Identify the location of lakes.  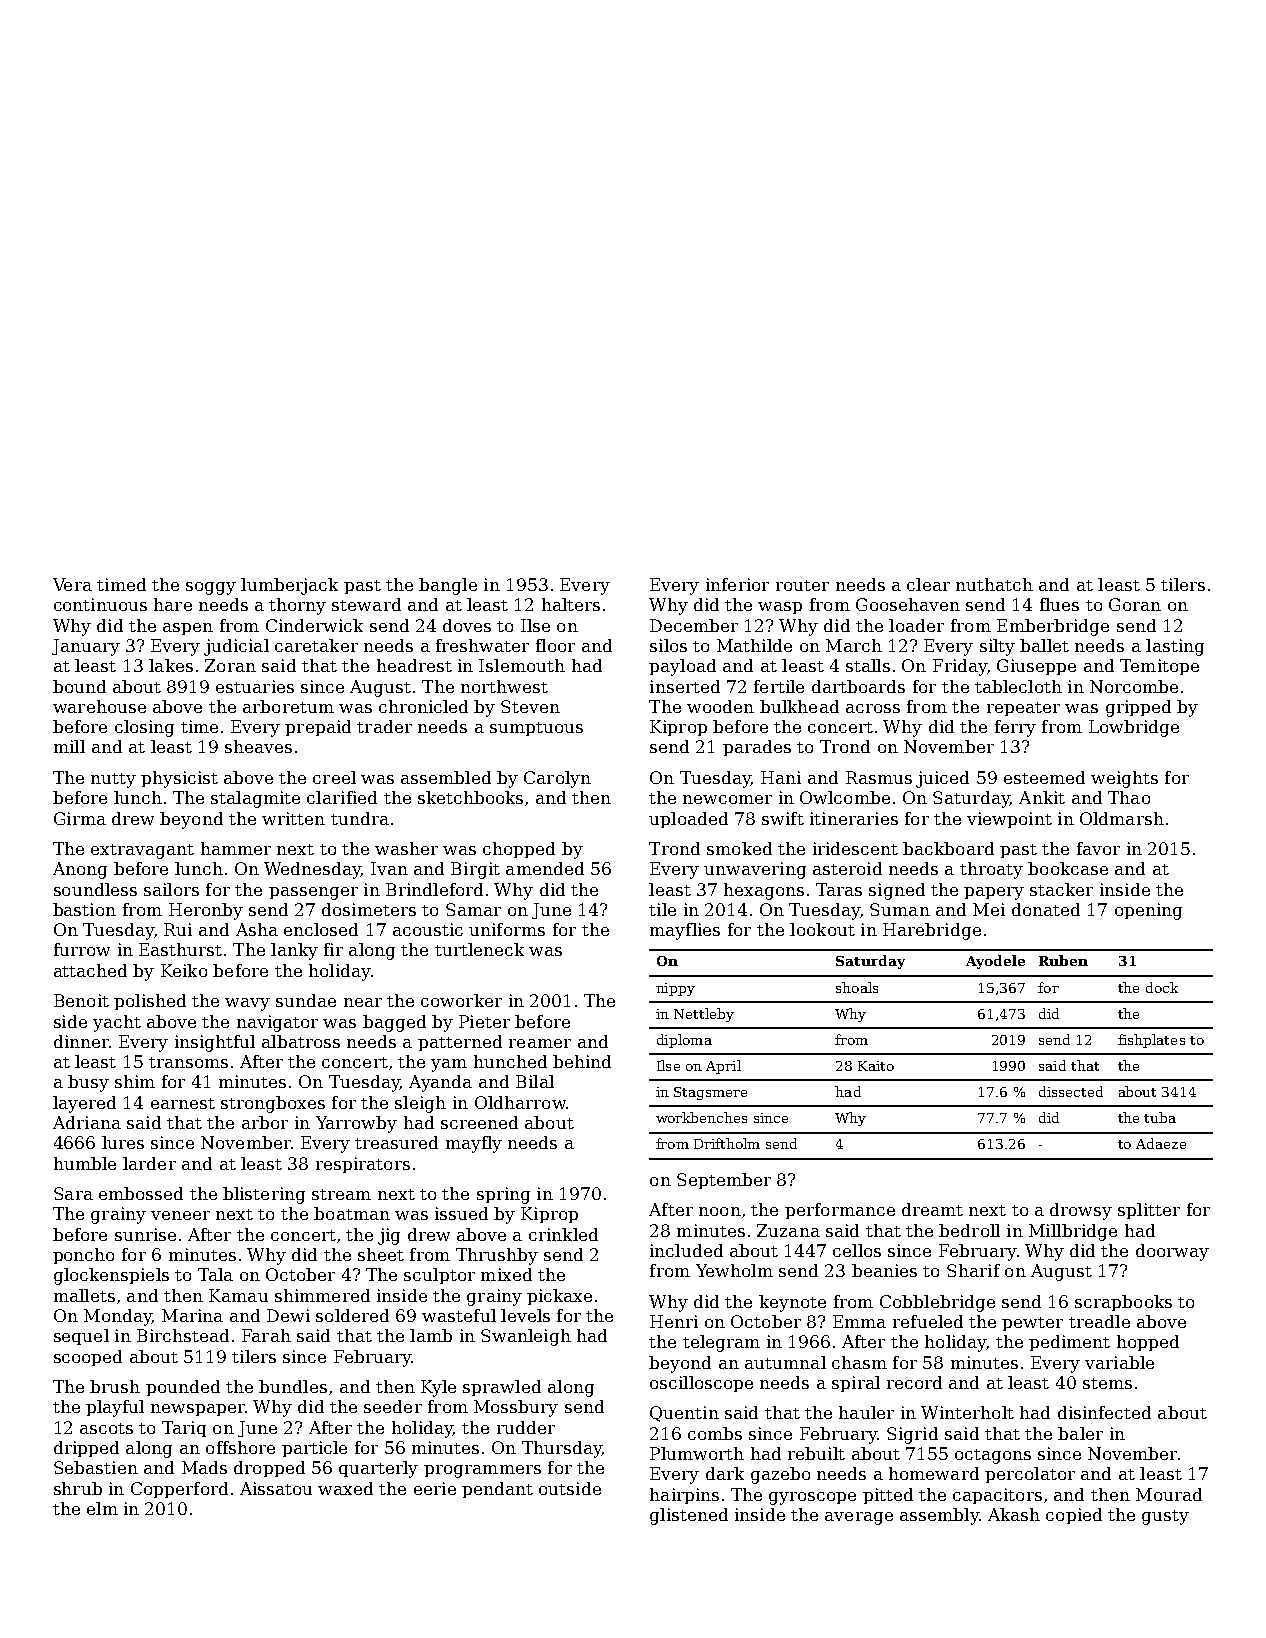
(171, 665).
